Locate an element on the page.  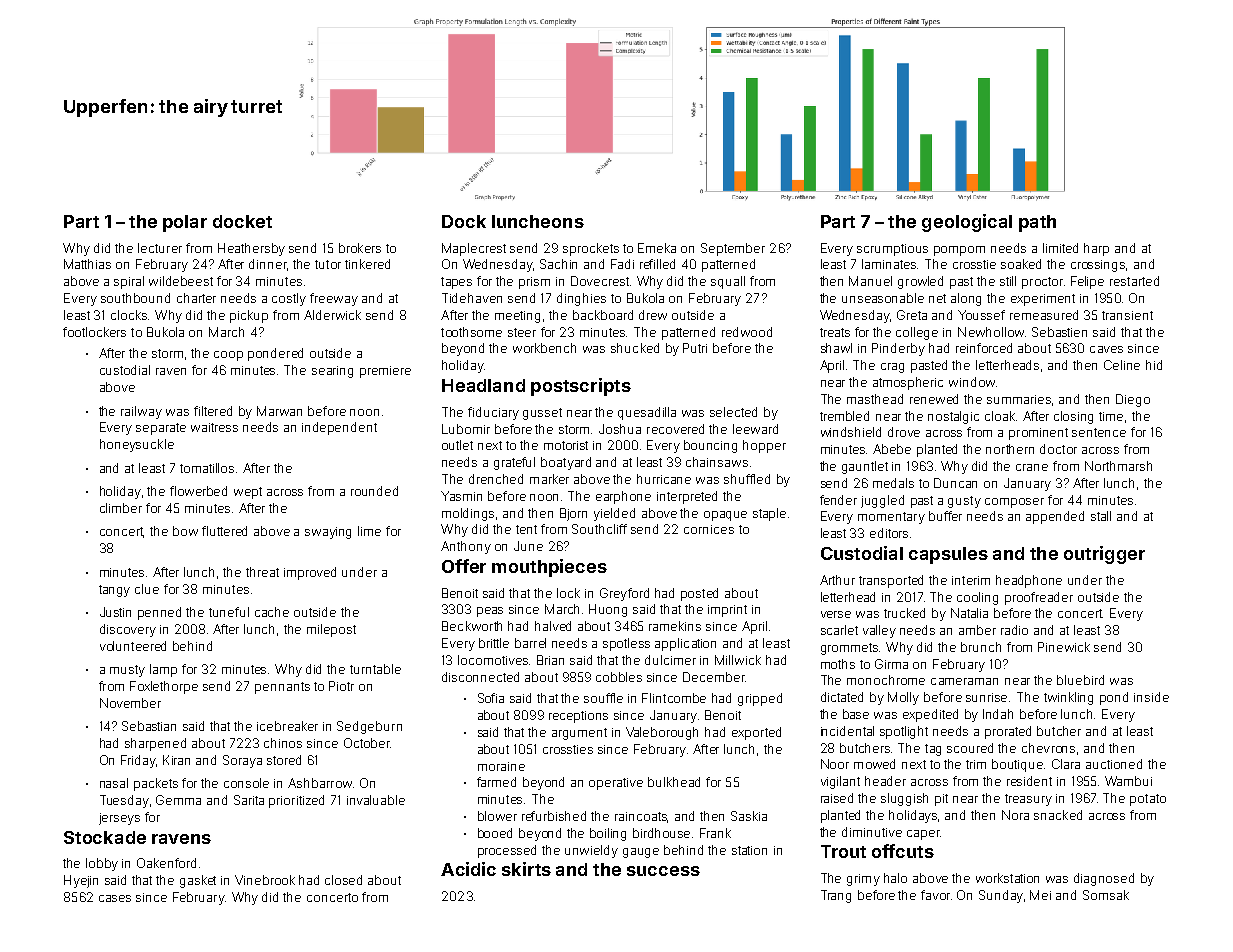
Matthias is located at coordinates (87, 264).
